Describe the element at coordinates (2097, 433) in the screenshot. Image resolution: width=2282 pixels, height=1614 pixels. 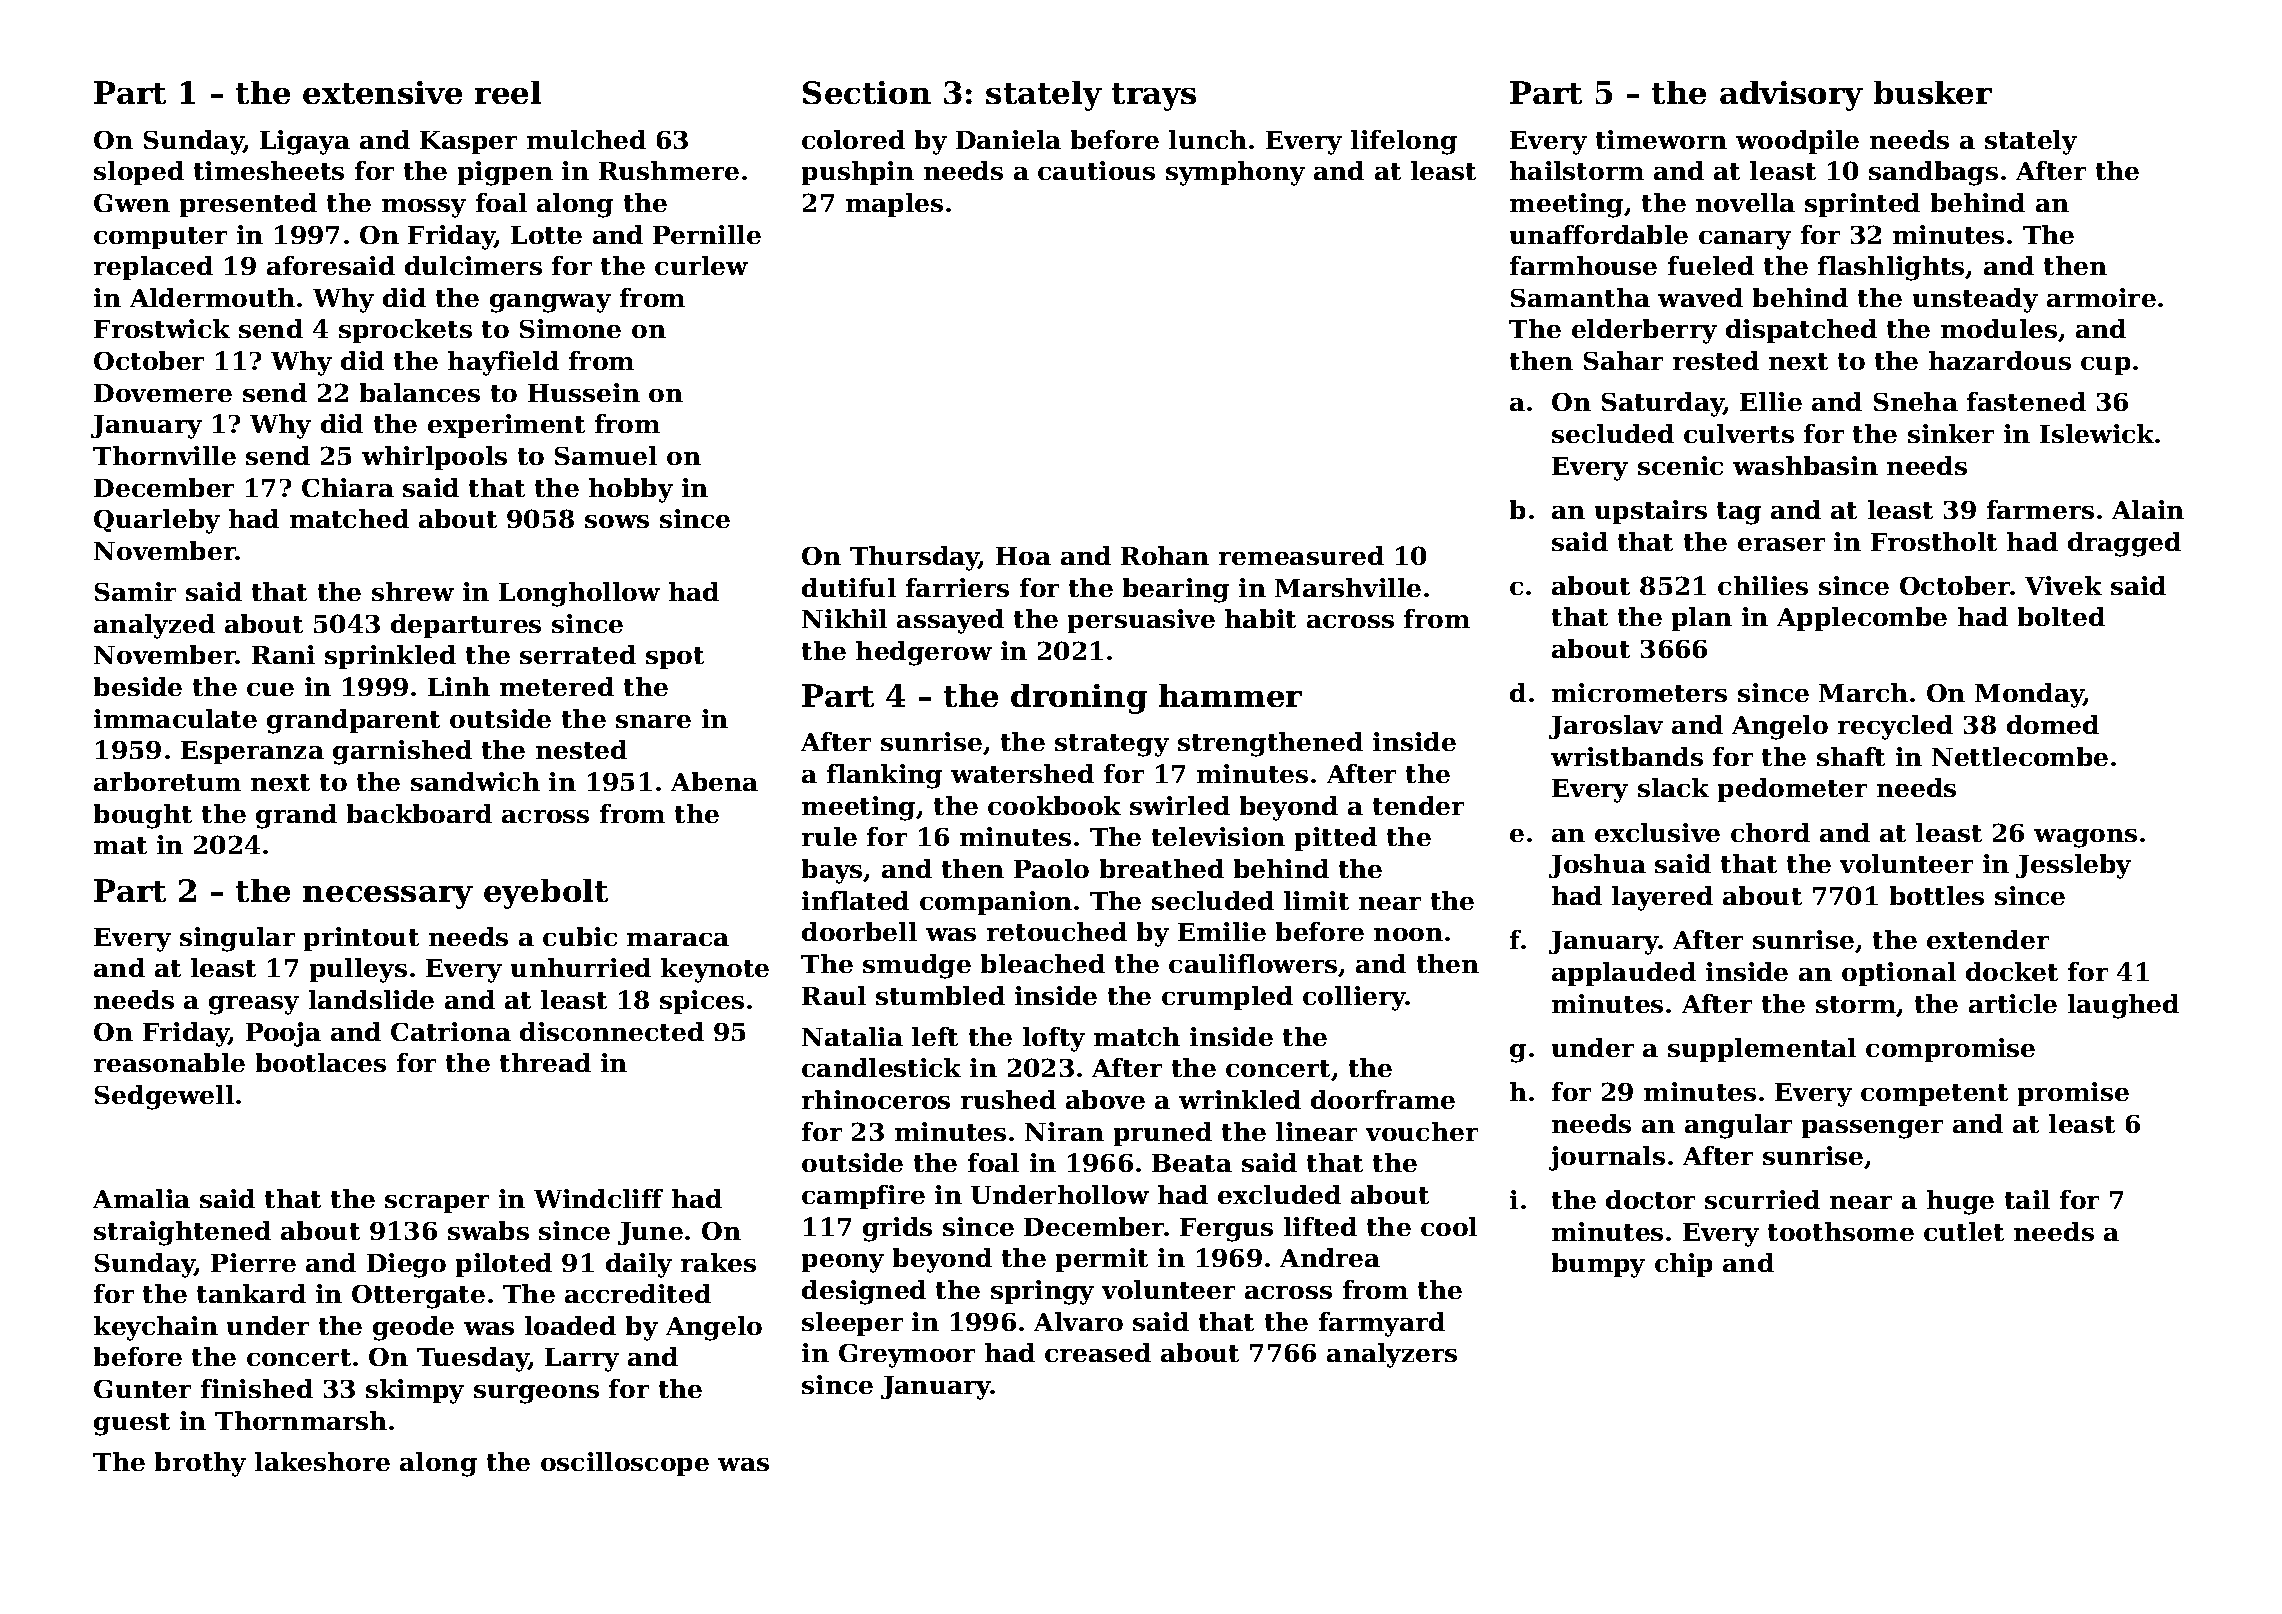
I see `Islewick` at that location.
